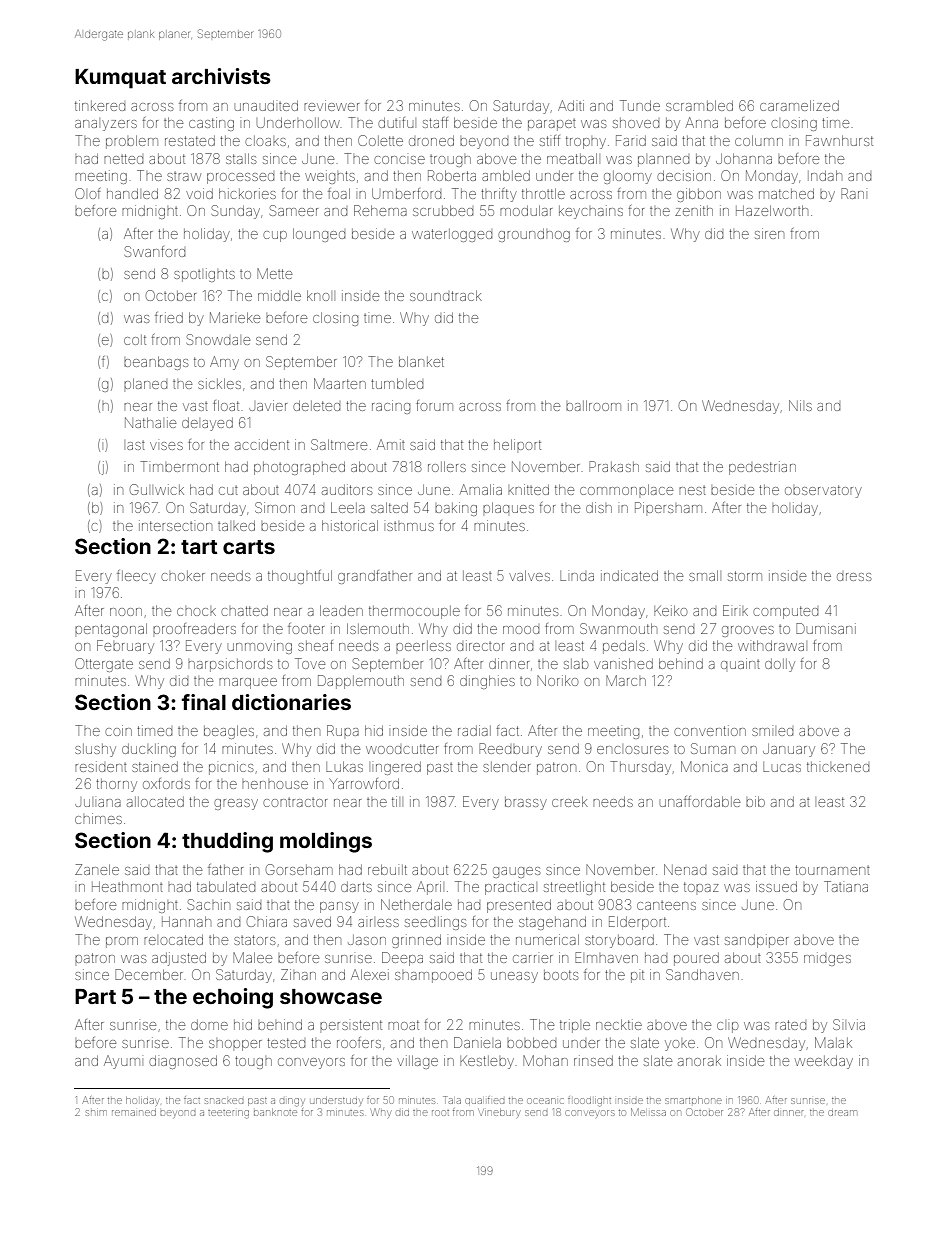 The height and width of the screenshot is (1233, 952). What do you see at coordinates (96, 1113) in the screenshot?
I see `shim` at bounding box center [96, 1113].
